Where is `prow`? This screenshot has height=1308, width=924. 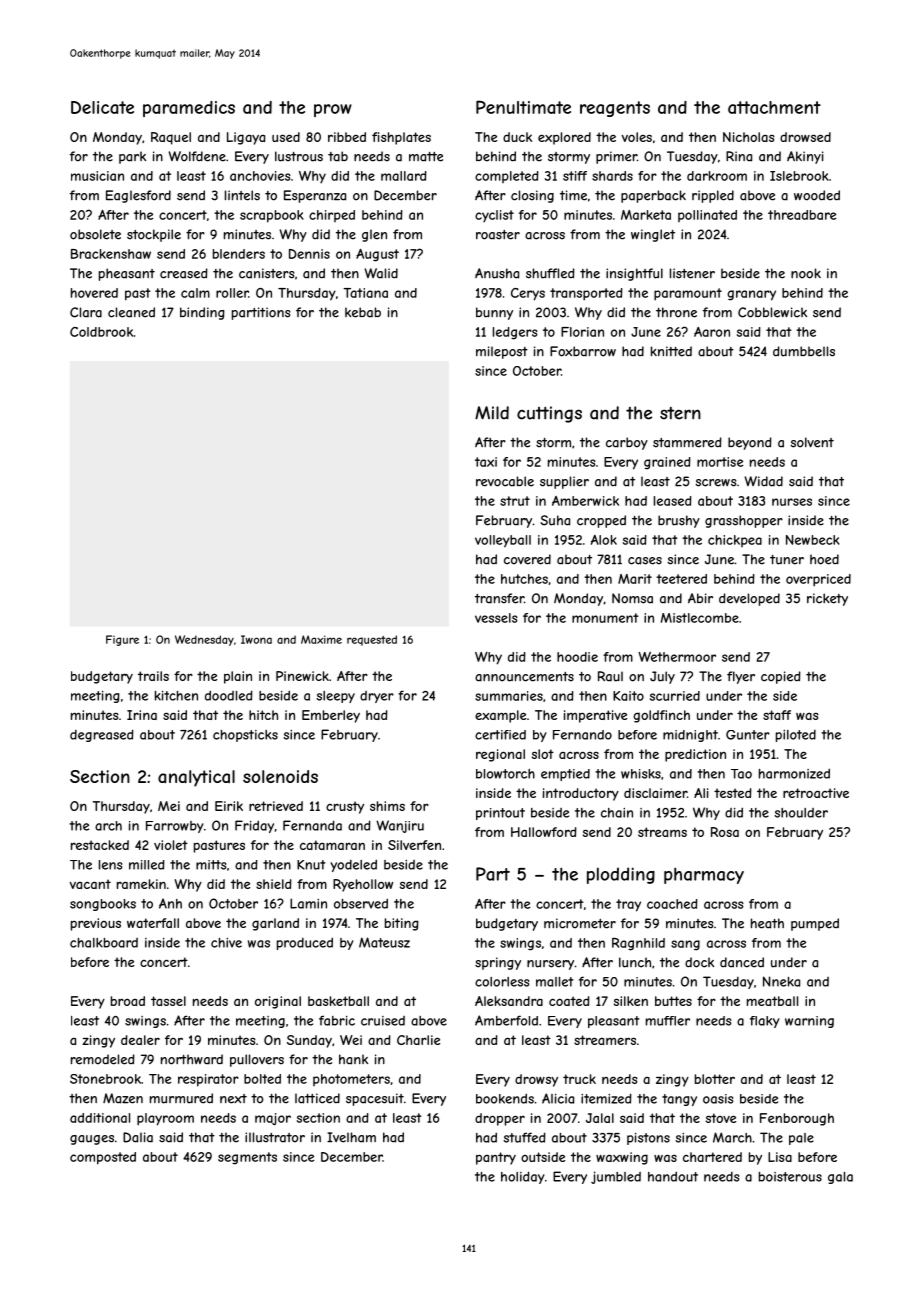
prow is located at coordinates (333, 110).
